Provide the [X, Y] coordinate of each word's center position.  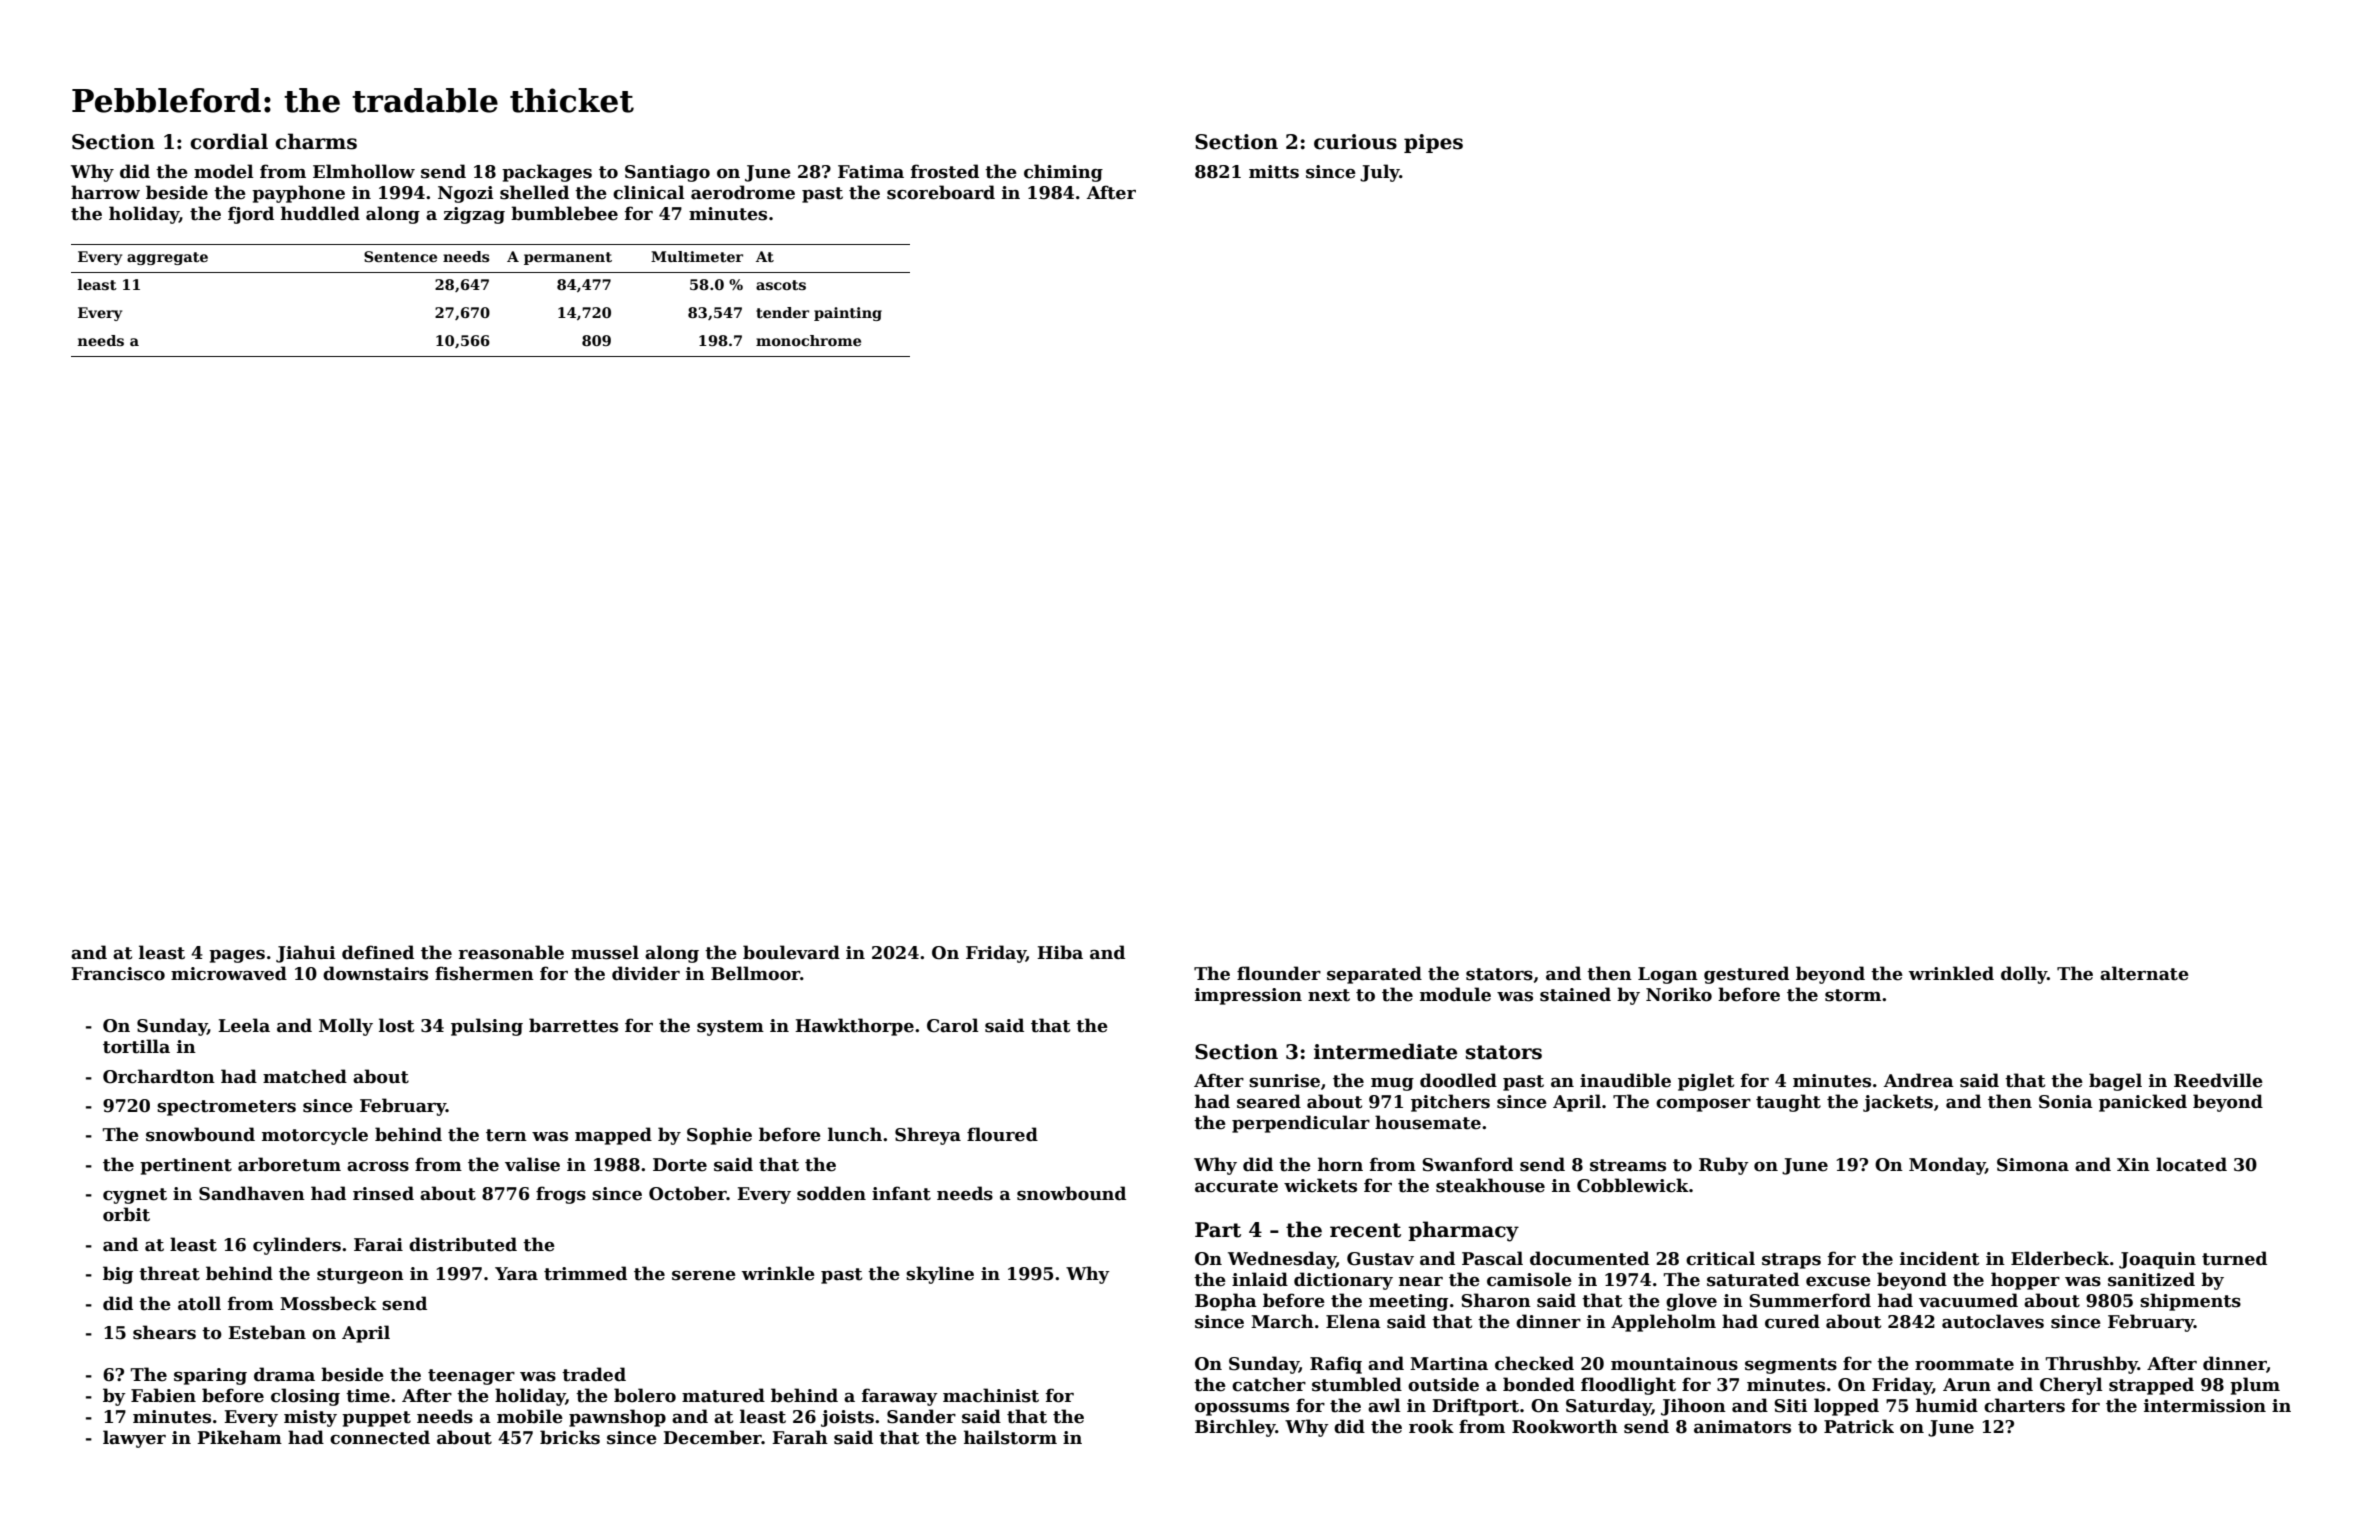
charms [316, 141]
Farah [800, 1437]
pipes [1433, 143]
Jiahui [306, 954]
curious [1355, 142]
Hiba [1060, 952]
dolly [2024, 975]
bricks [570, 1437]
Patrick [1859, 1426]
